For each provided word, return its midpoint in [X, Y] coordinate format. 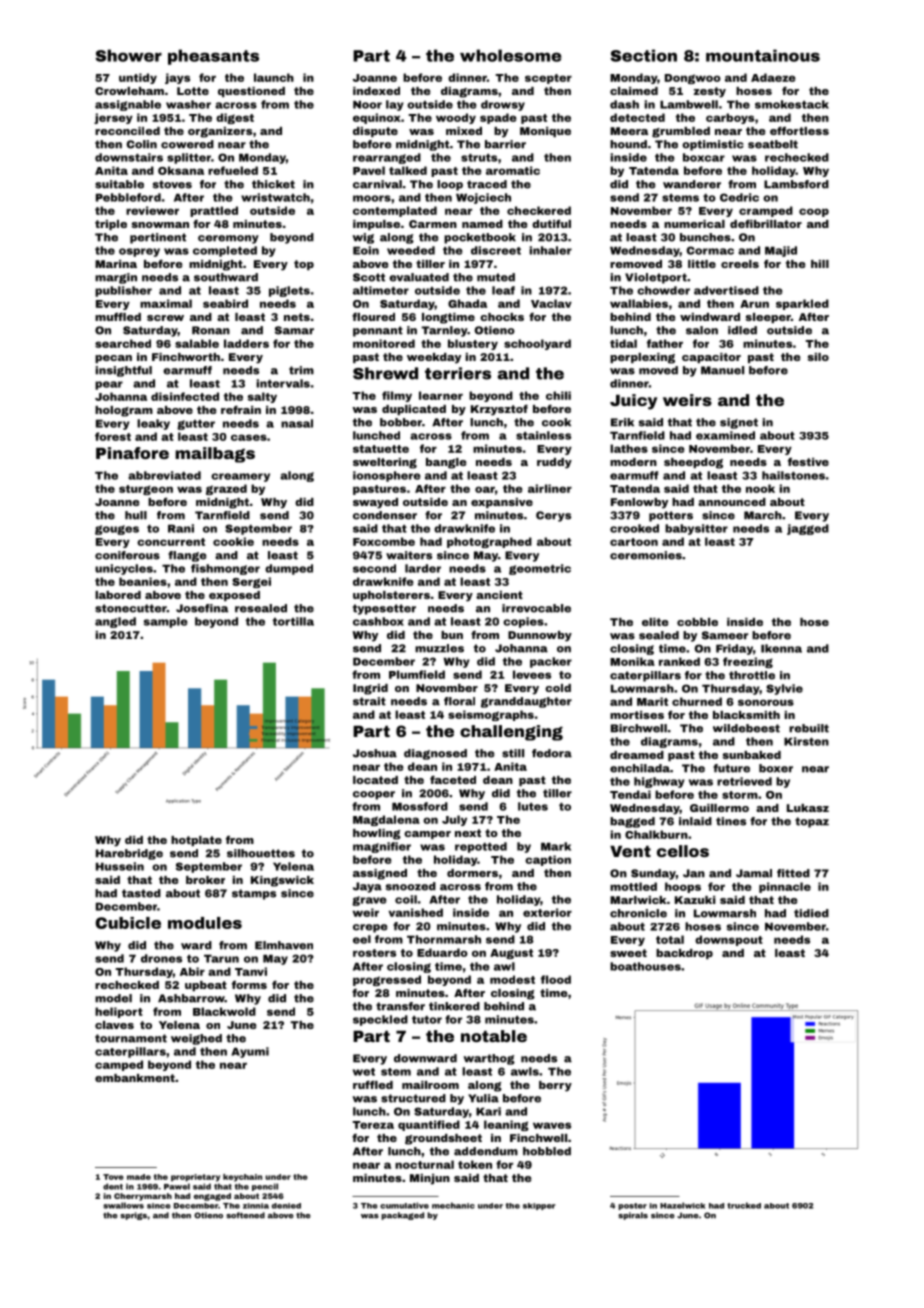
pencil [265, 1187]
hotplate [196, 841]
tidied [811, 913]
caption [548, 860]
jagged [808, 529]
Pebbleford [128, 197]
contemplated [395, 211]
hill [820, 264]
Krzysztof [499, 410]
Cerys [553, 516]
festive [808, 462]
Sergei [251, 582]
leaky [153, 424]
